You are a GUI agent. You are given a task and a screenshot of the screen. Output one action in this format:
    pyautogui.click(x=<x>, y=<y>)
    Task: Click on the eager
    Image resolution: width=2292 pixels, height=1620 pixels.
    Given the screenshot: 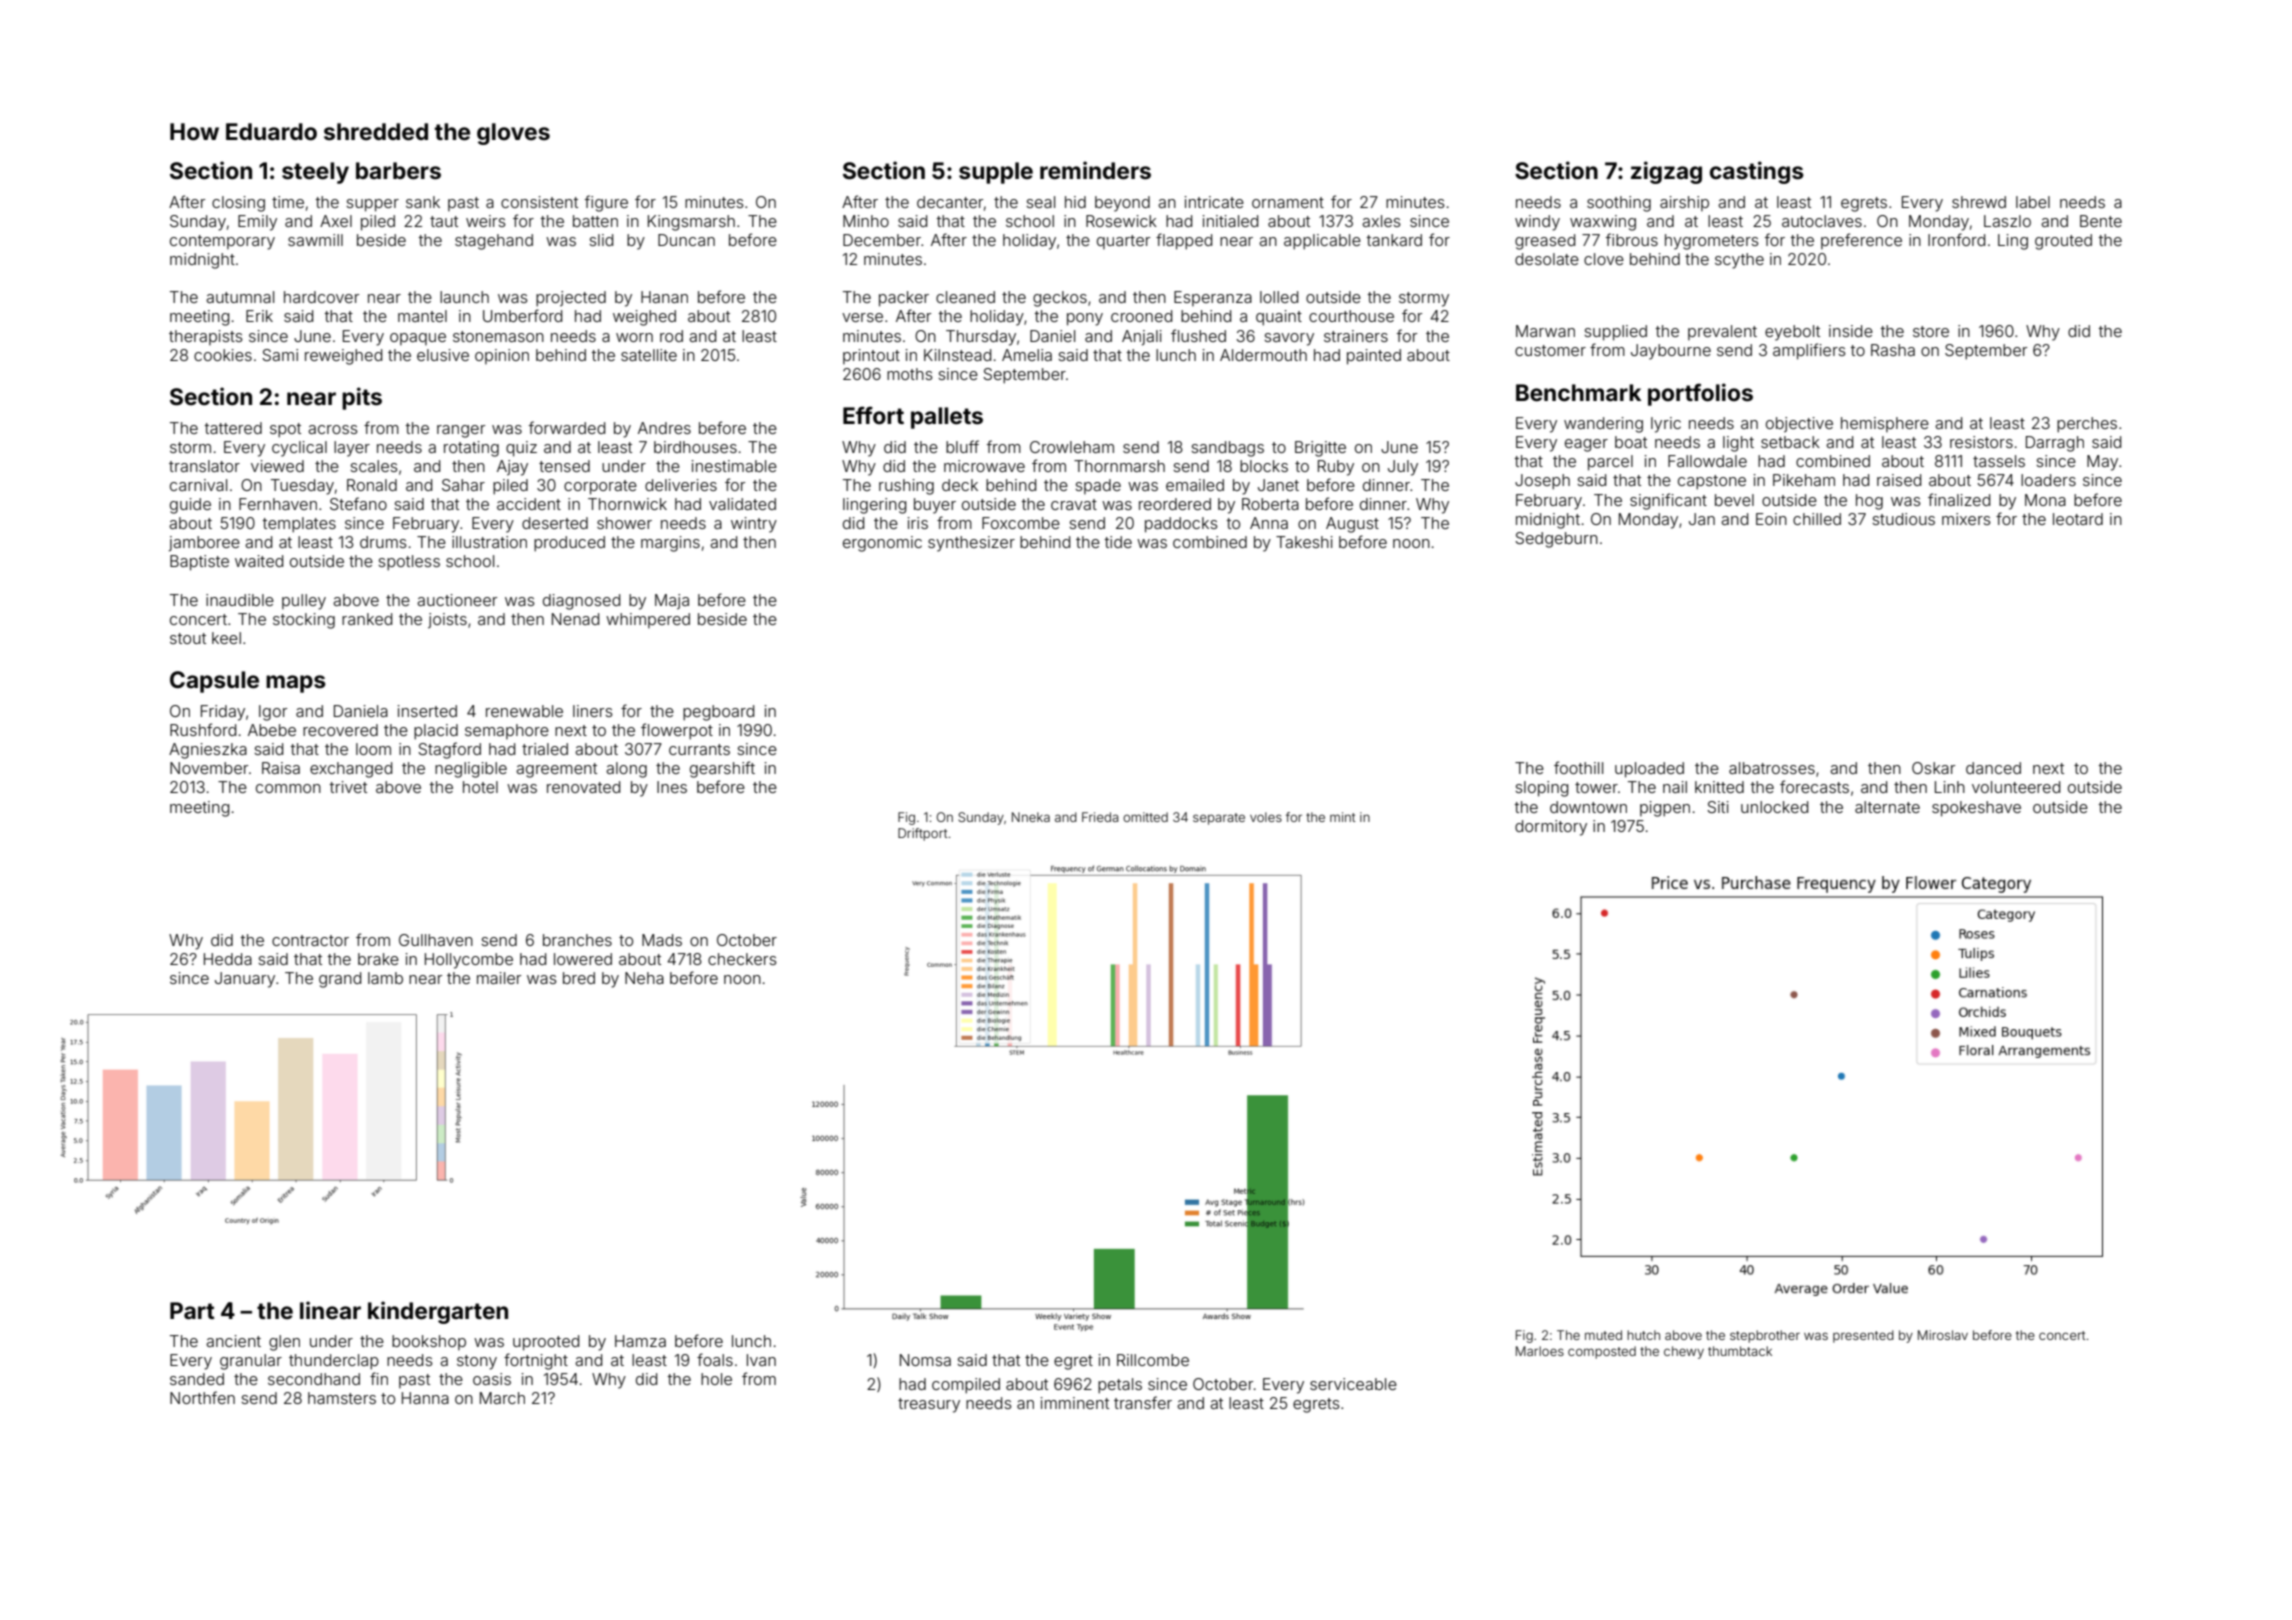 What is the action you would take?
    pyautogui.click(x=1586, y=445)
